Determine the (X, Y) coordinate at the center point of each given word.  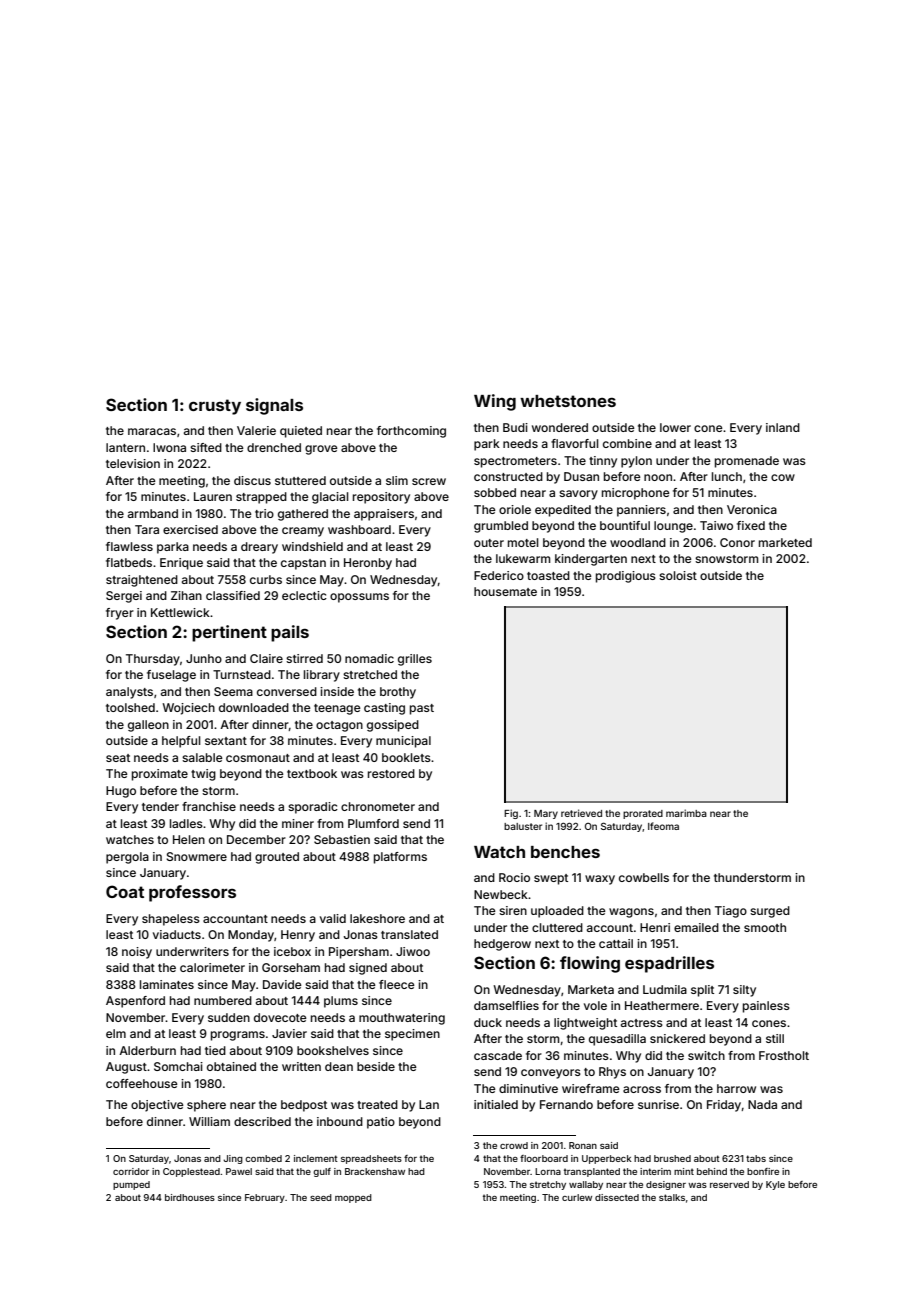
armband (153, 513)
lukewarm (523, 558)
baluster (523, 826)
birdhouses (190, 1197)
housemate (505, 591)
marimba (686, 813)
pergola (127, 858)
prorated (643, 814)
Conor (737, 542)
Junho (204, 658)
